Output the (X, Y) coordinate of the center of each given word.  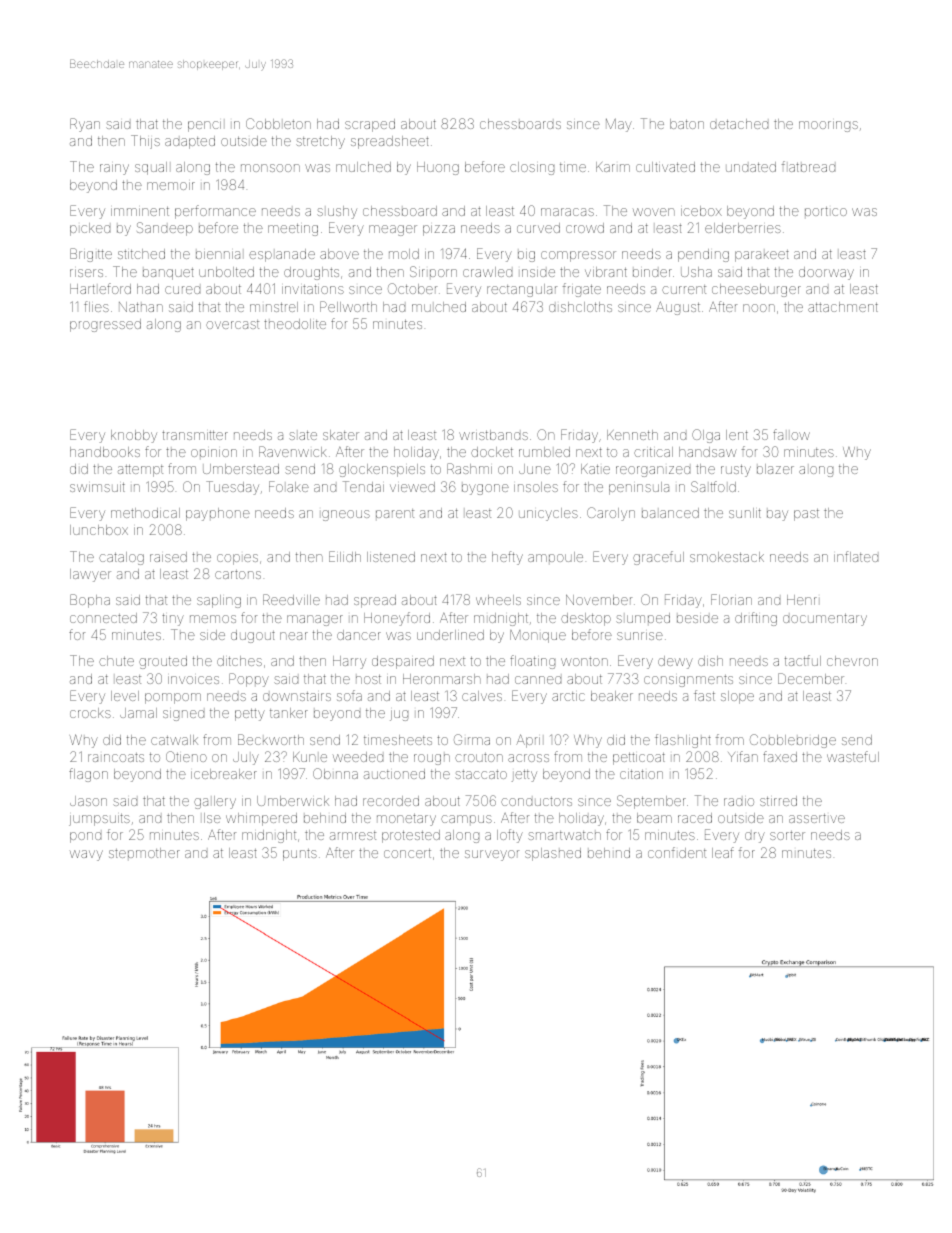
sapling (219, 601)
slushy (337, 212)
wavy (86, 855)
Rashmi (469, 468)
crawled (487, 272)
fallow (791, 434)
